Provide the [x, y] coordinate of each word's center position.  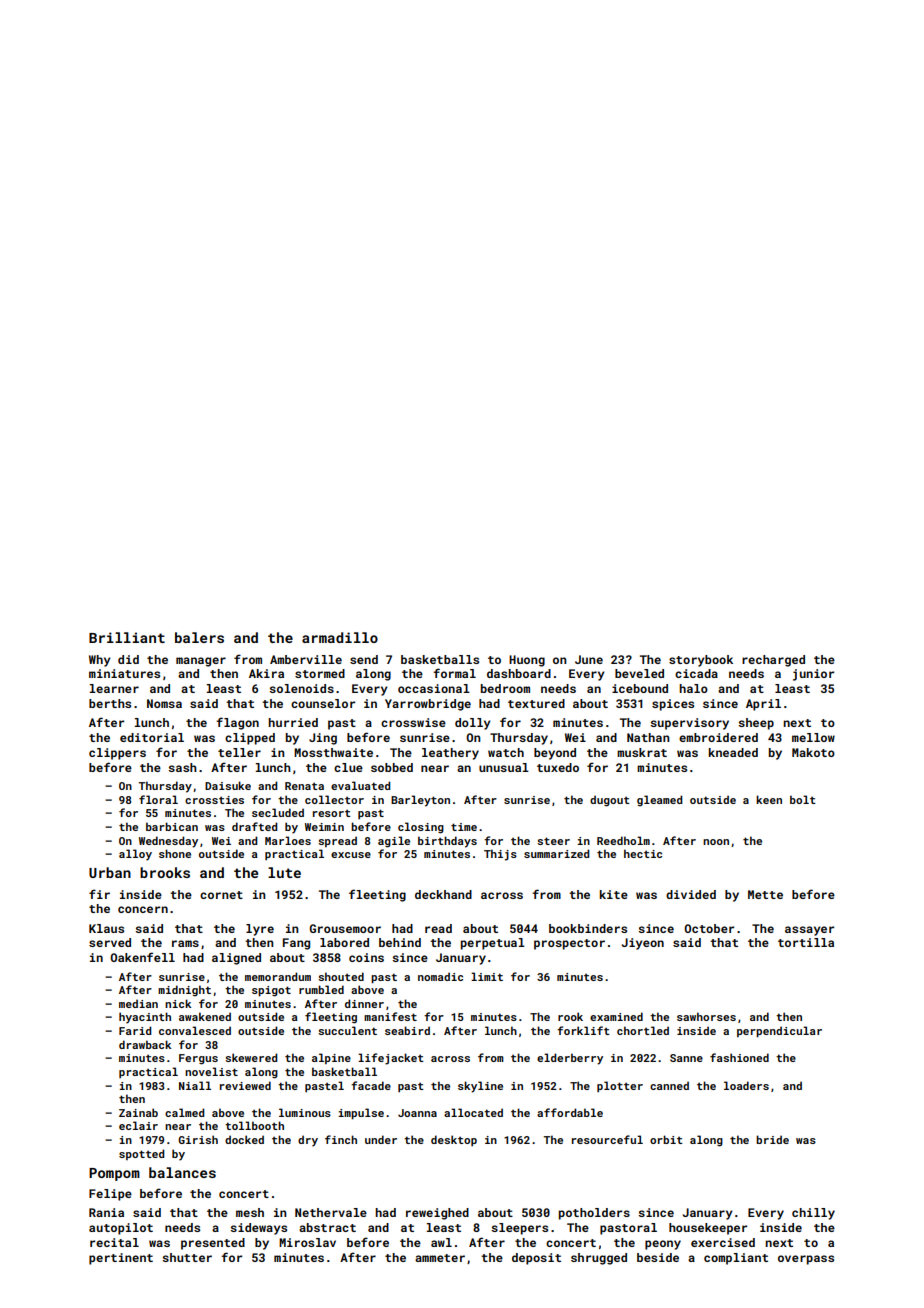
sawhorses [706, 1016]
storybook [701, 661]
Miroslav [307, 1242]
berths [110, 703]
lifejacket [391, 1059]
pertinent [121, 1259]
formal [454, 673]
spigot [271, 991]
